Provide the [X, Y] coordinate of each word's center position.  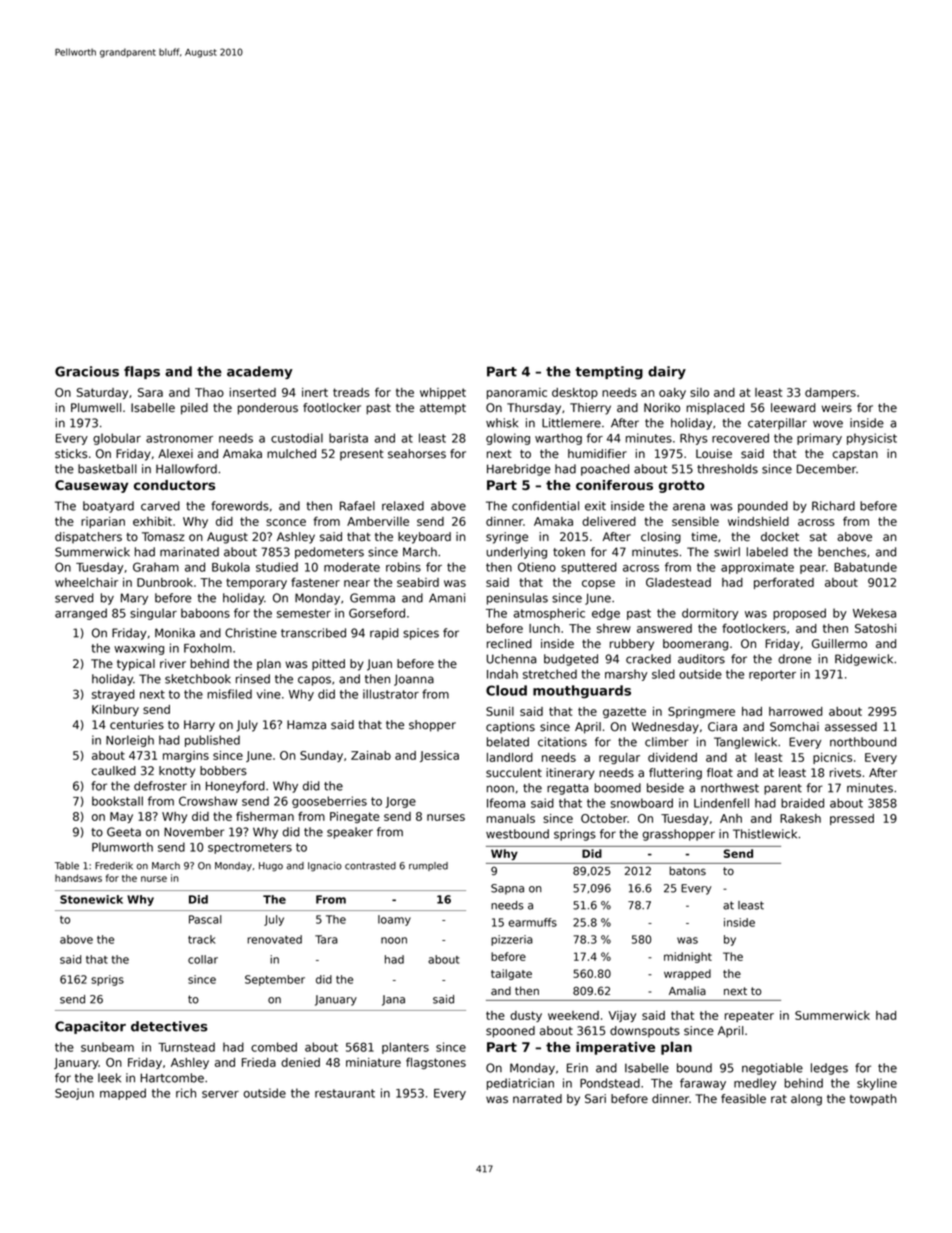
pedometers [329, 553]
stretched [550, 674]
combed [274, 1047]
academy [260, 372]
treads [351, 392]
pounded [763, 507]
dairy [667, 372]
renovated [274, 939]
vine [268, 694]
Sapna [507, 889]
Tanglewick [745, 743]
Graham [156, 567]
